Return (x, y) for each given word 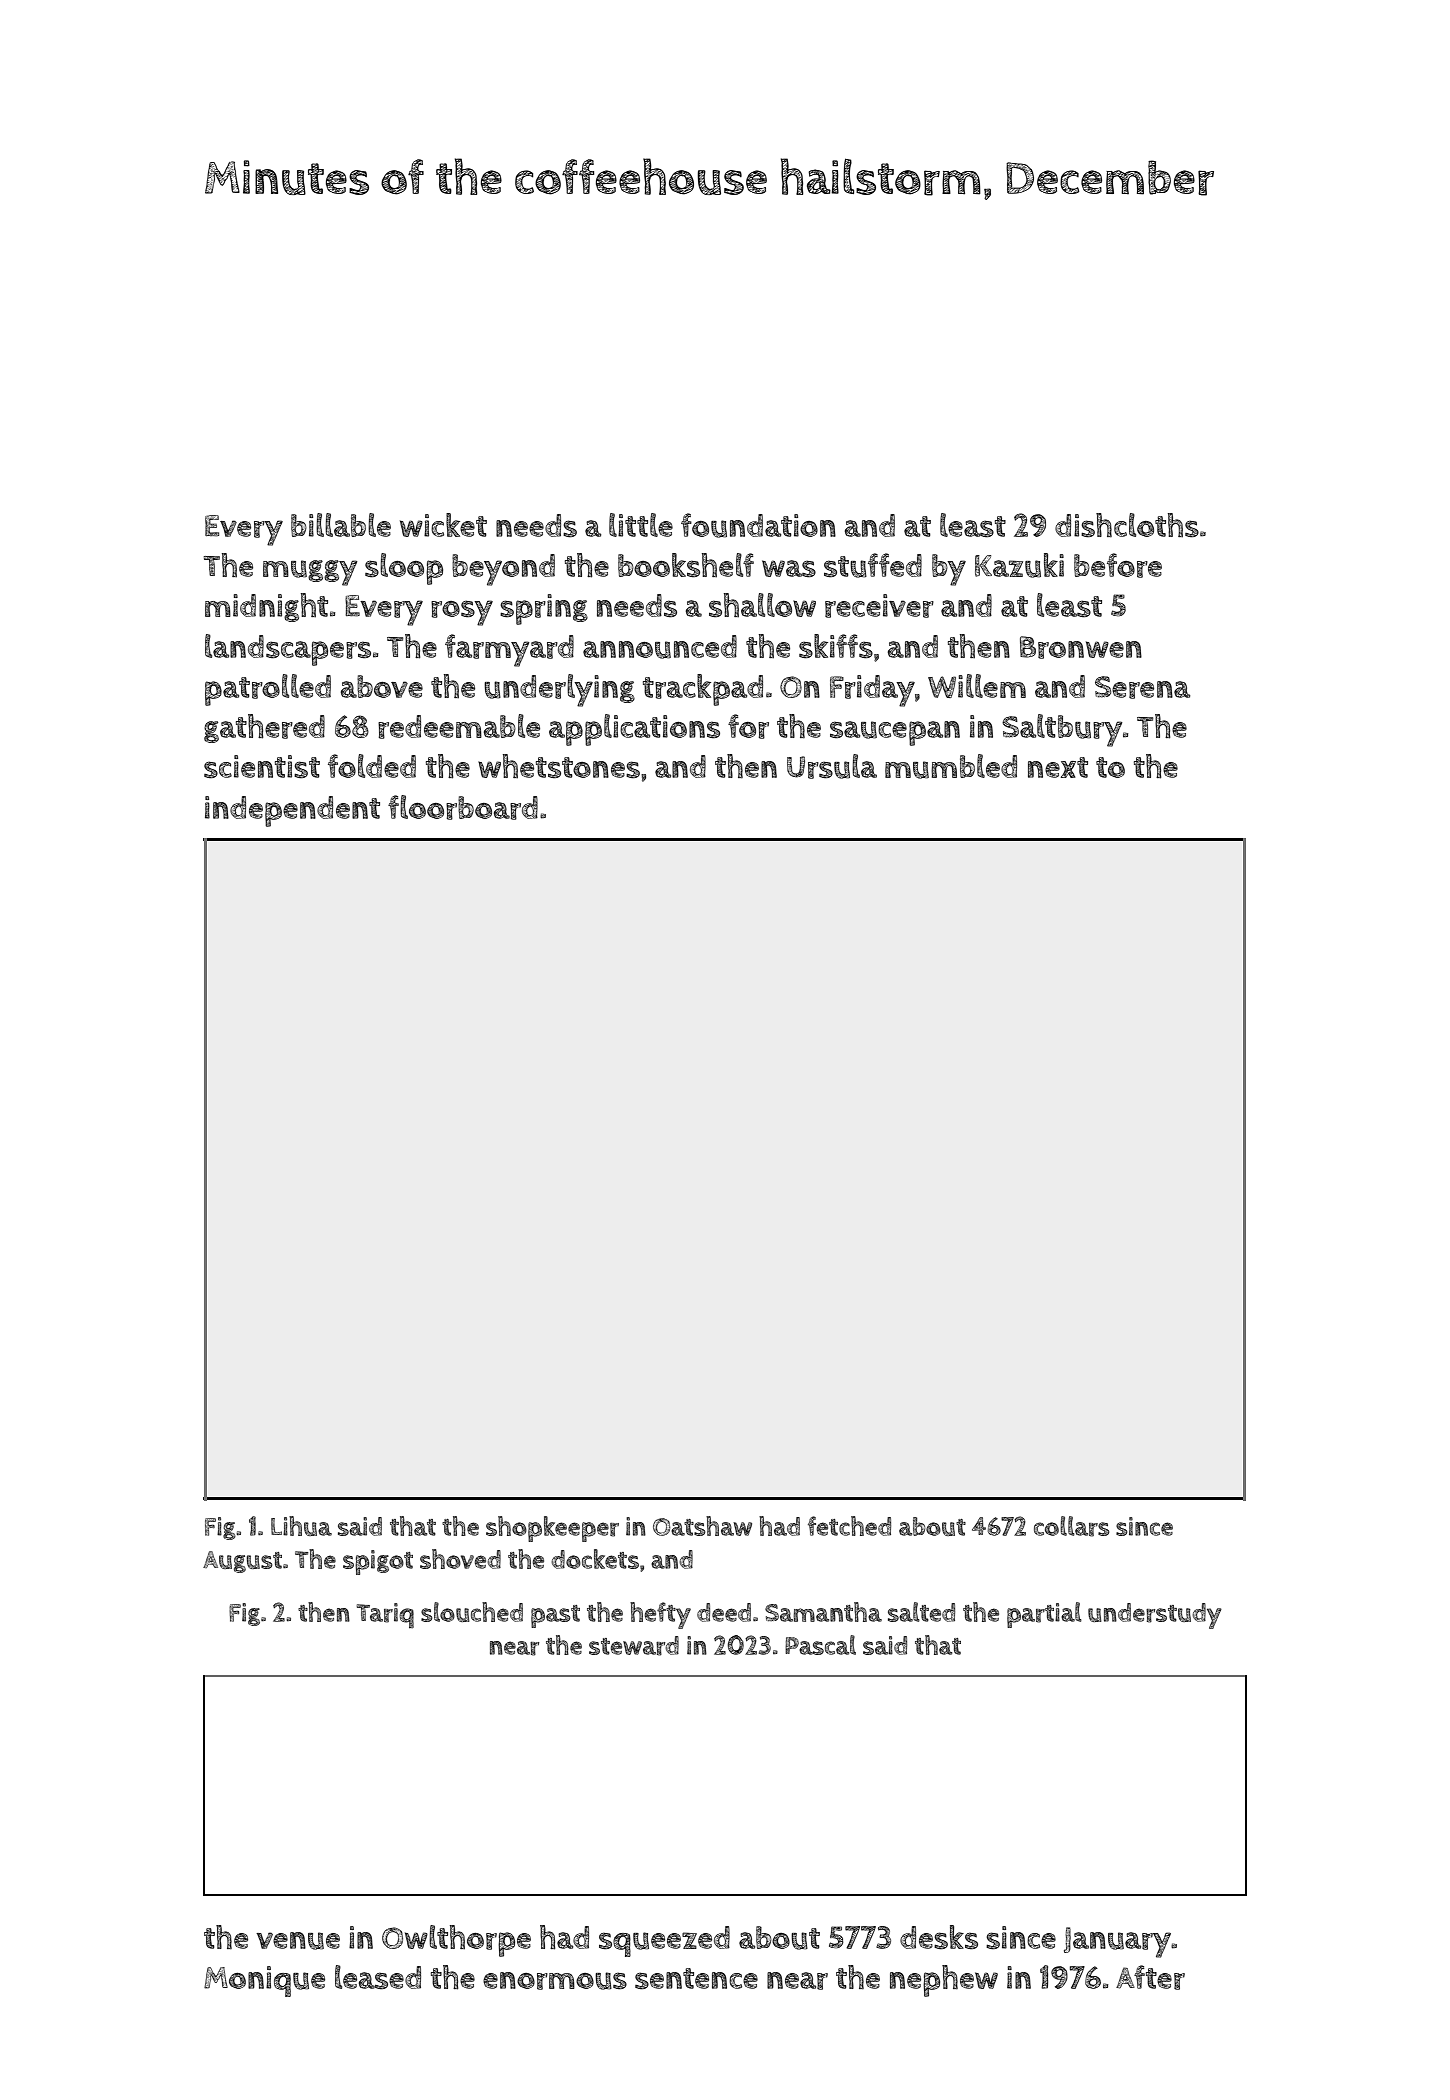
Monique (264, 1981)
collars (1072, 1526)
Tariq (385, 1615)
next (1058, 767)
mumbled (951, 766)
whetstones (559, 766)
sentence (696, 1979)
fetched (849, 1526)
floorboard (463, 807)
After (1150, 1977)
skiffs (836, 646)
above (381, 686)
